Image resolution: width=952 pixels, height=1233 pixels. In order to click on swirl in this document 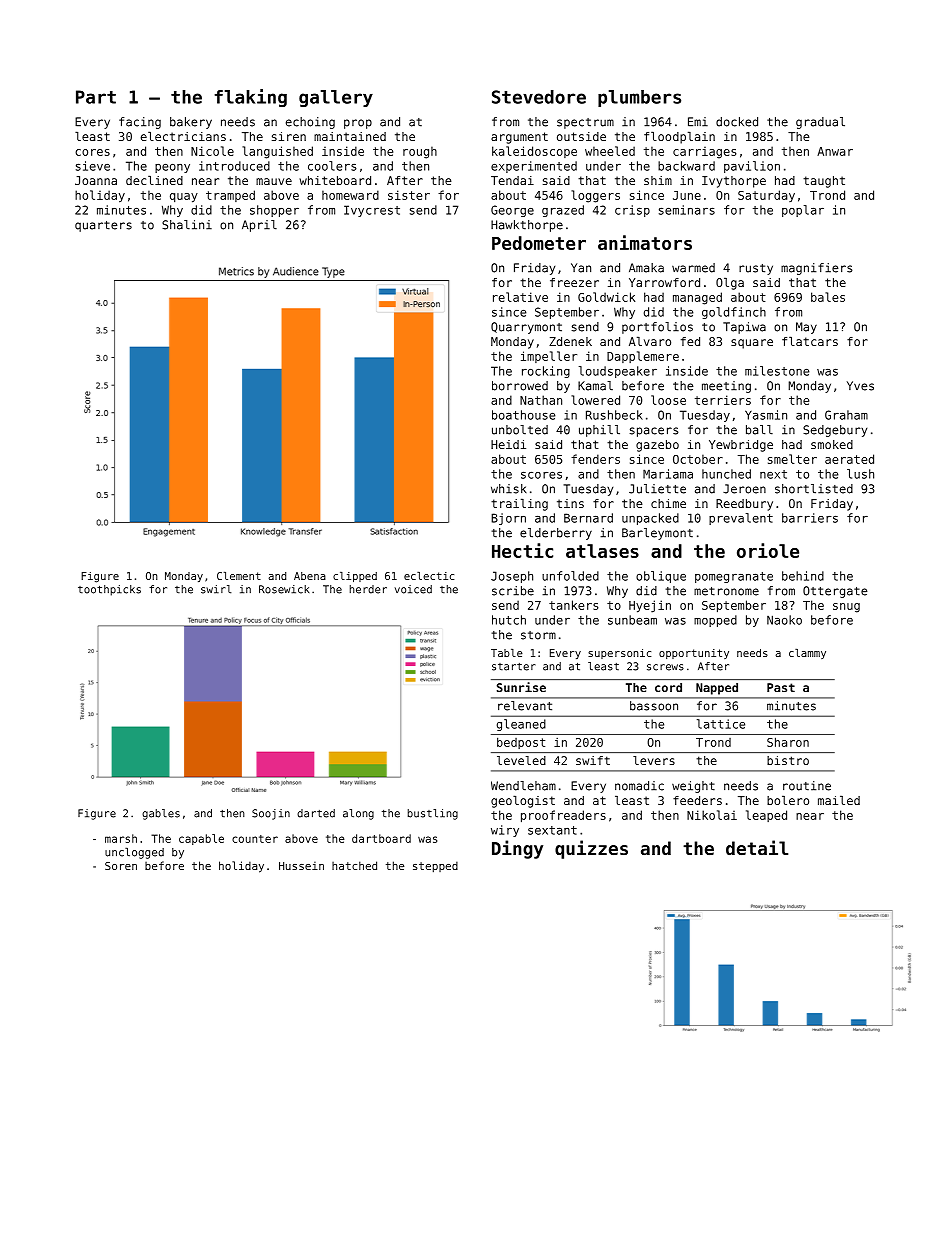, I will do `click(216, 589)`.
